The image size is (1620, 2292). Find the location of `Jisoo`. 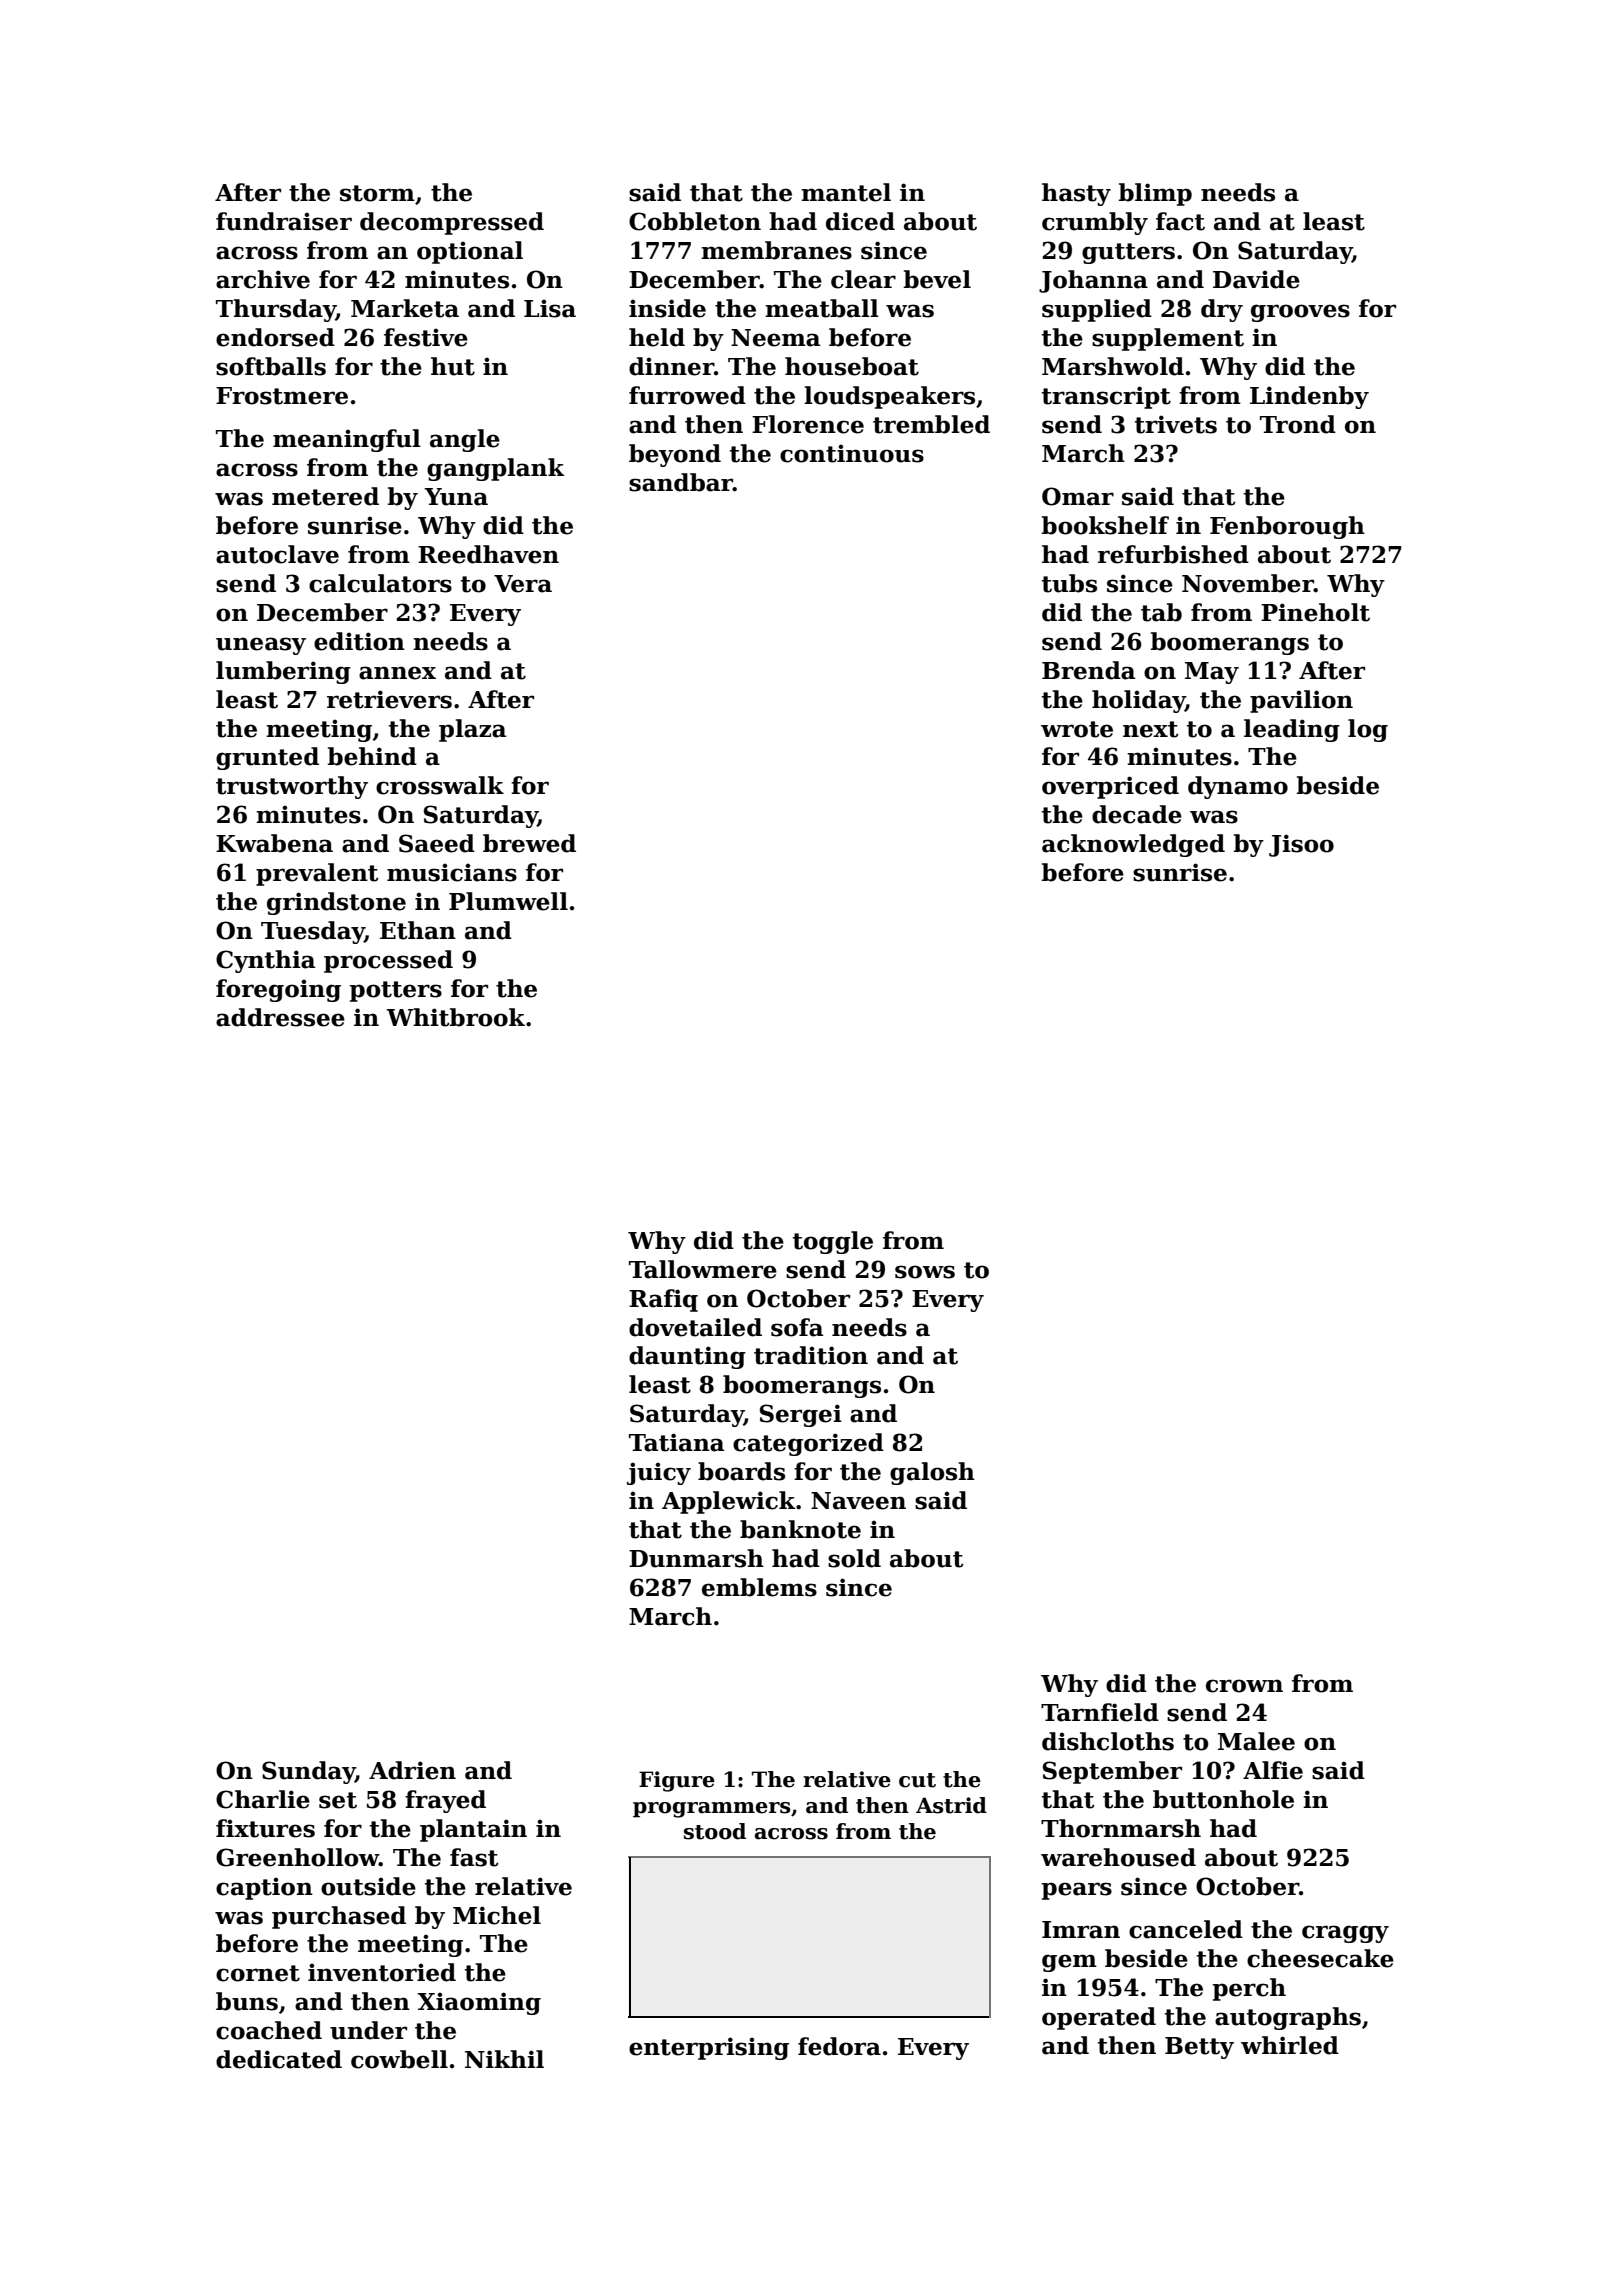

Jisoo is located at coordinates (1301, 845).
